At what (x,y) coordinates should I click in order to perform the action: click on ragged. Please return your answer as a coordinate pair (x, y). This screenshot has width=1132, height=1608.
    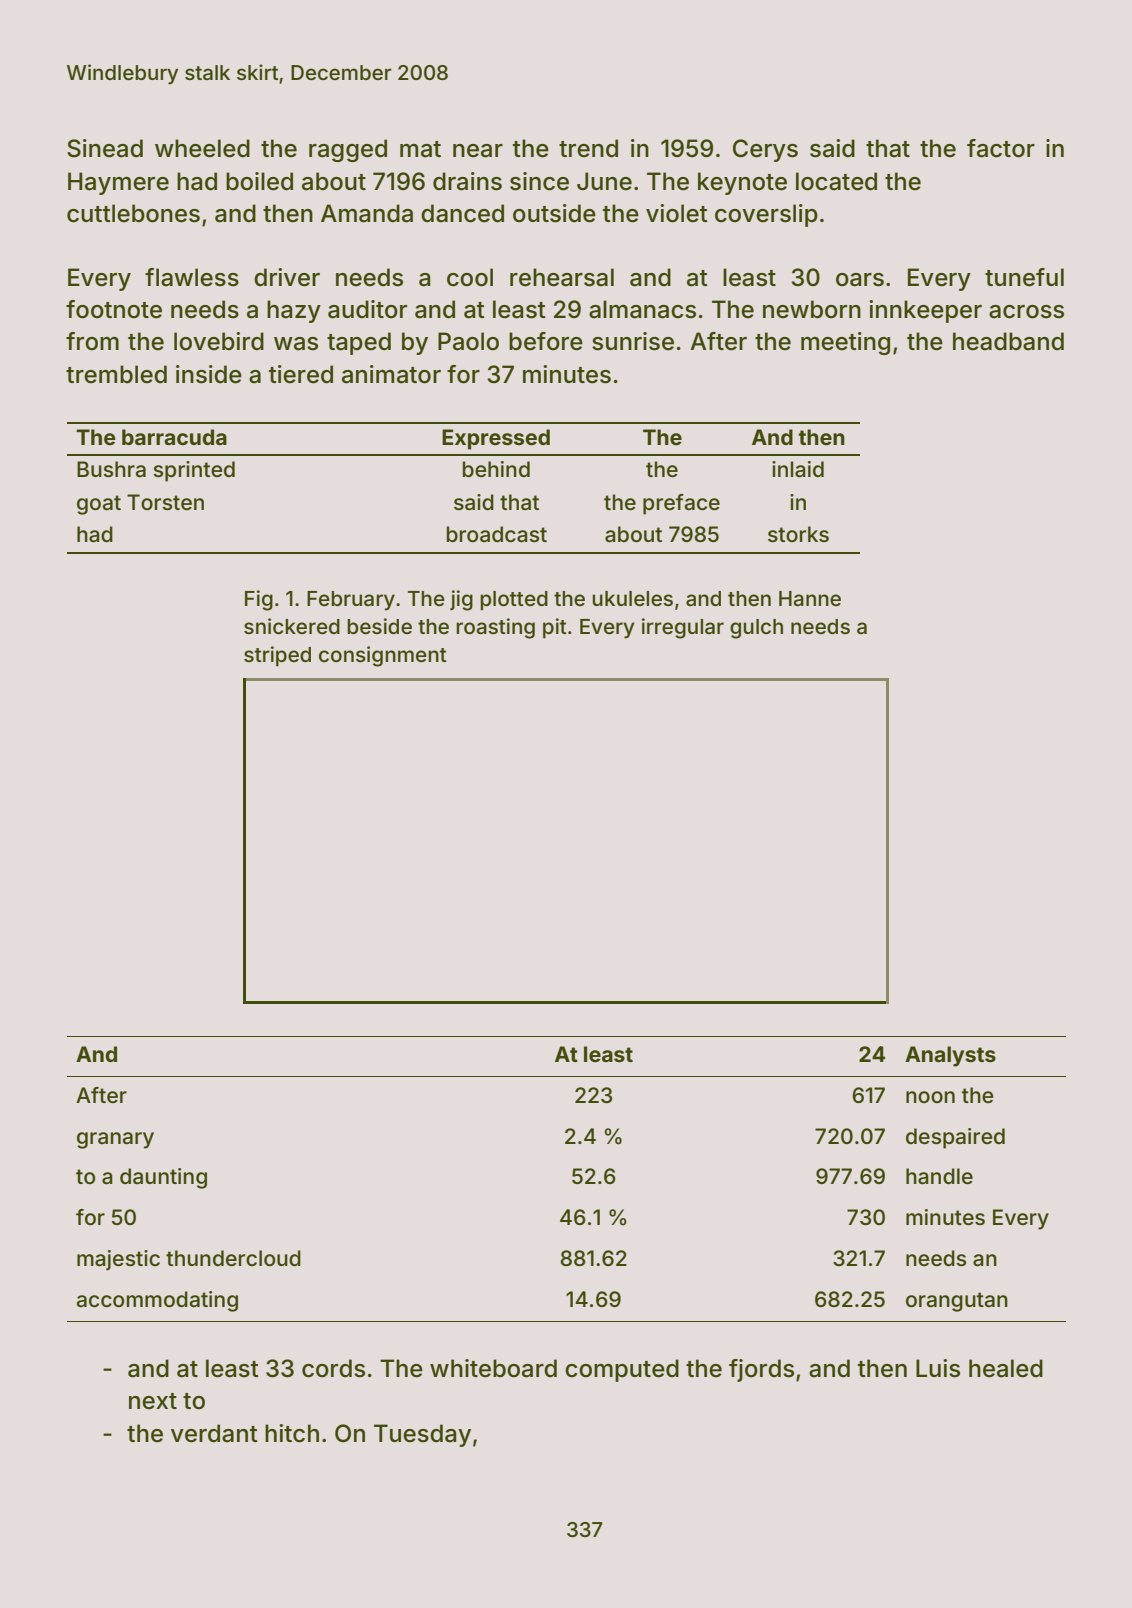
    Looking at the image, I should click on (348, 150).
